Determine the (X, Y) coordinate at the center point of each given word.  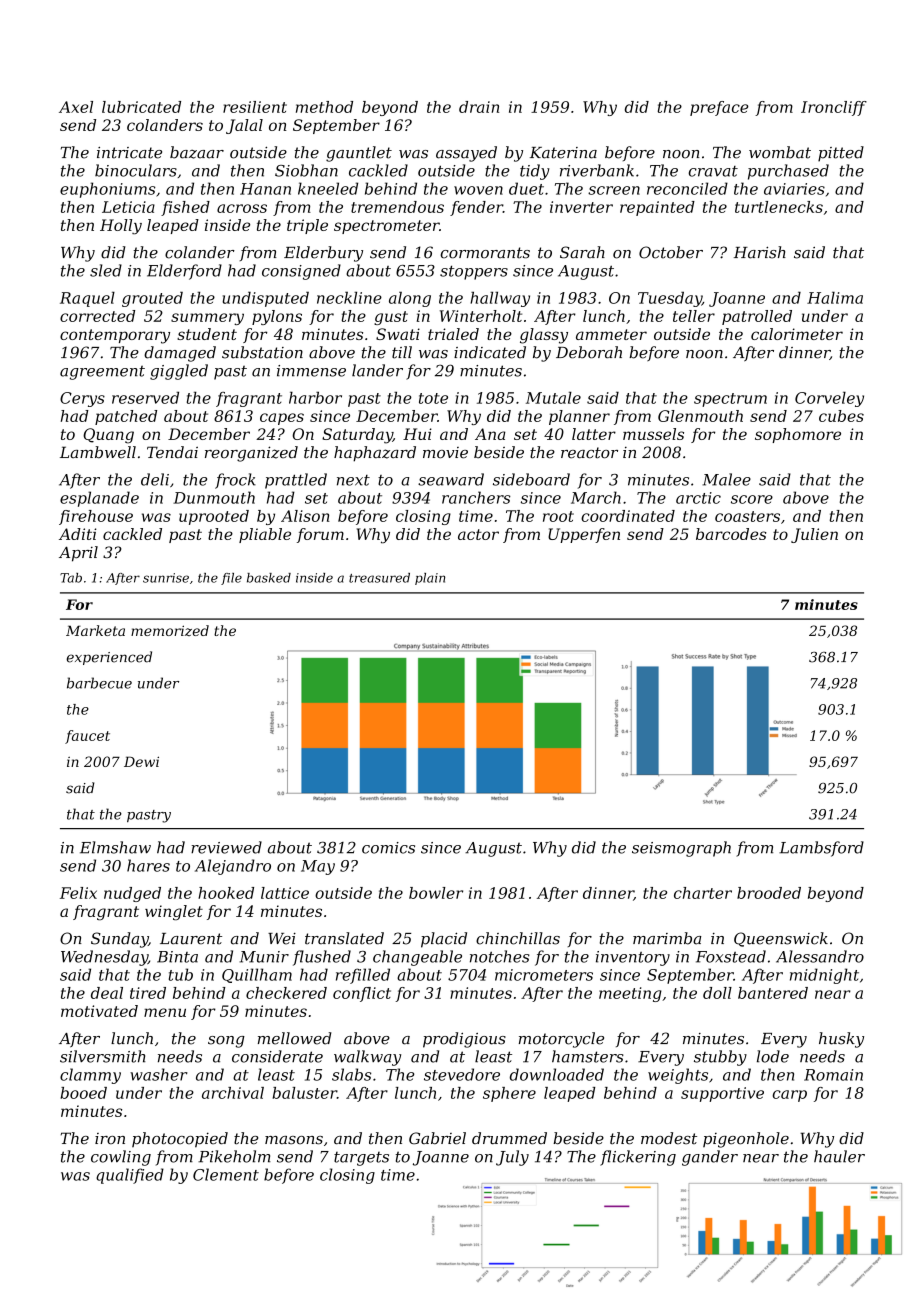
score (752, 499)
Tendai (172, 452)
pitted (841, 154)
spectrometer (386, 227)
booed (84, 1093)
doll (717, 993)
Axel (76, 107)
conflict (362, 994)
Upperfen (584, 535)
